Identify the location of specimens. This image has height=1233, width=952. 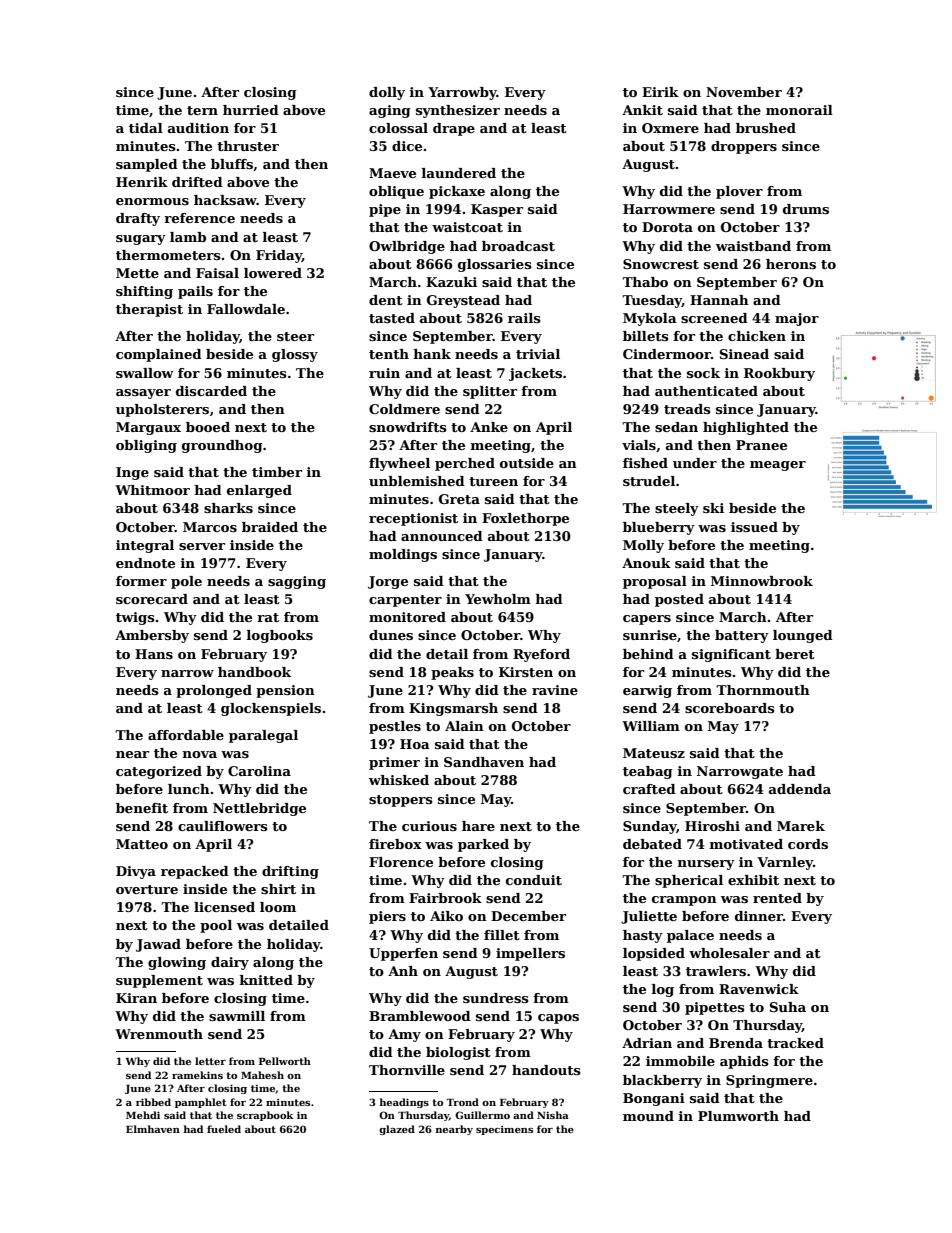
(504, 1130).
